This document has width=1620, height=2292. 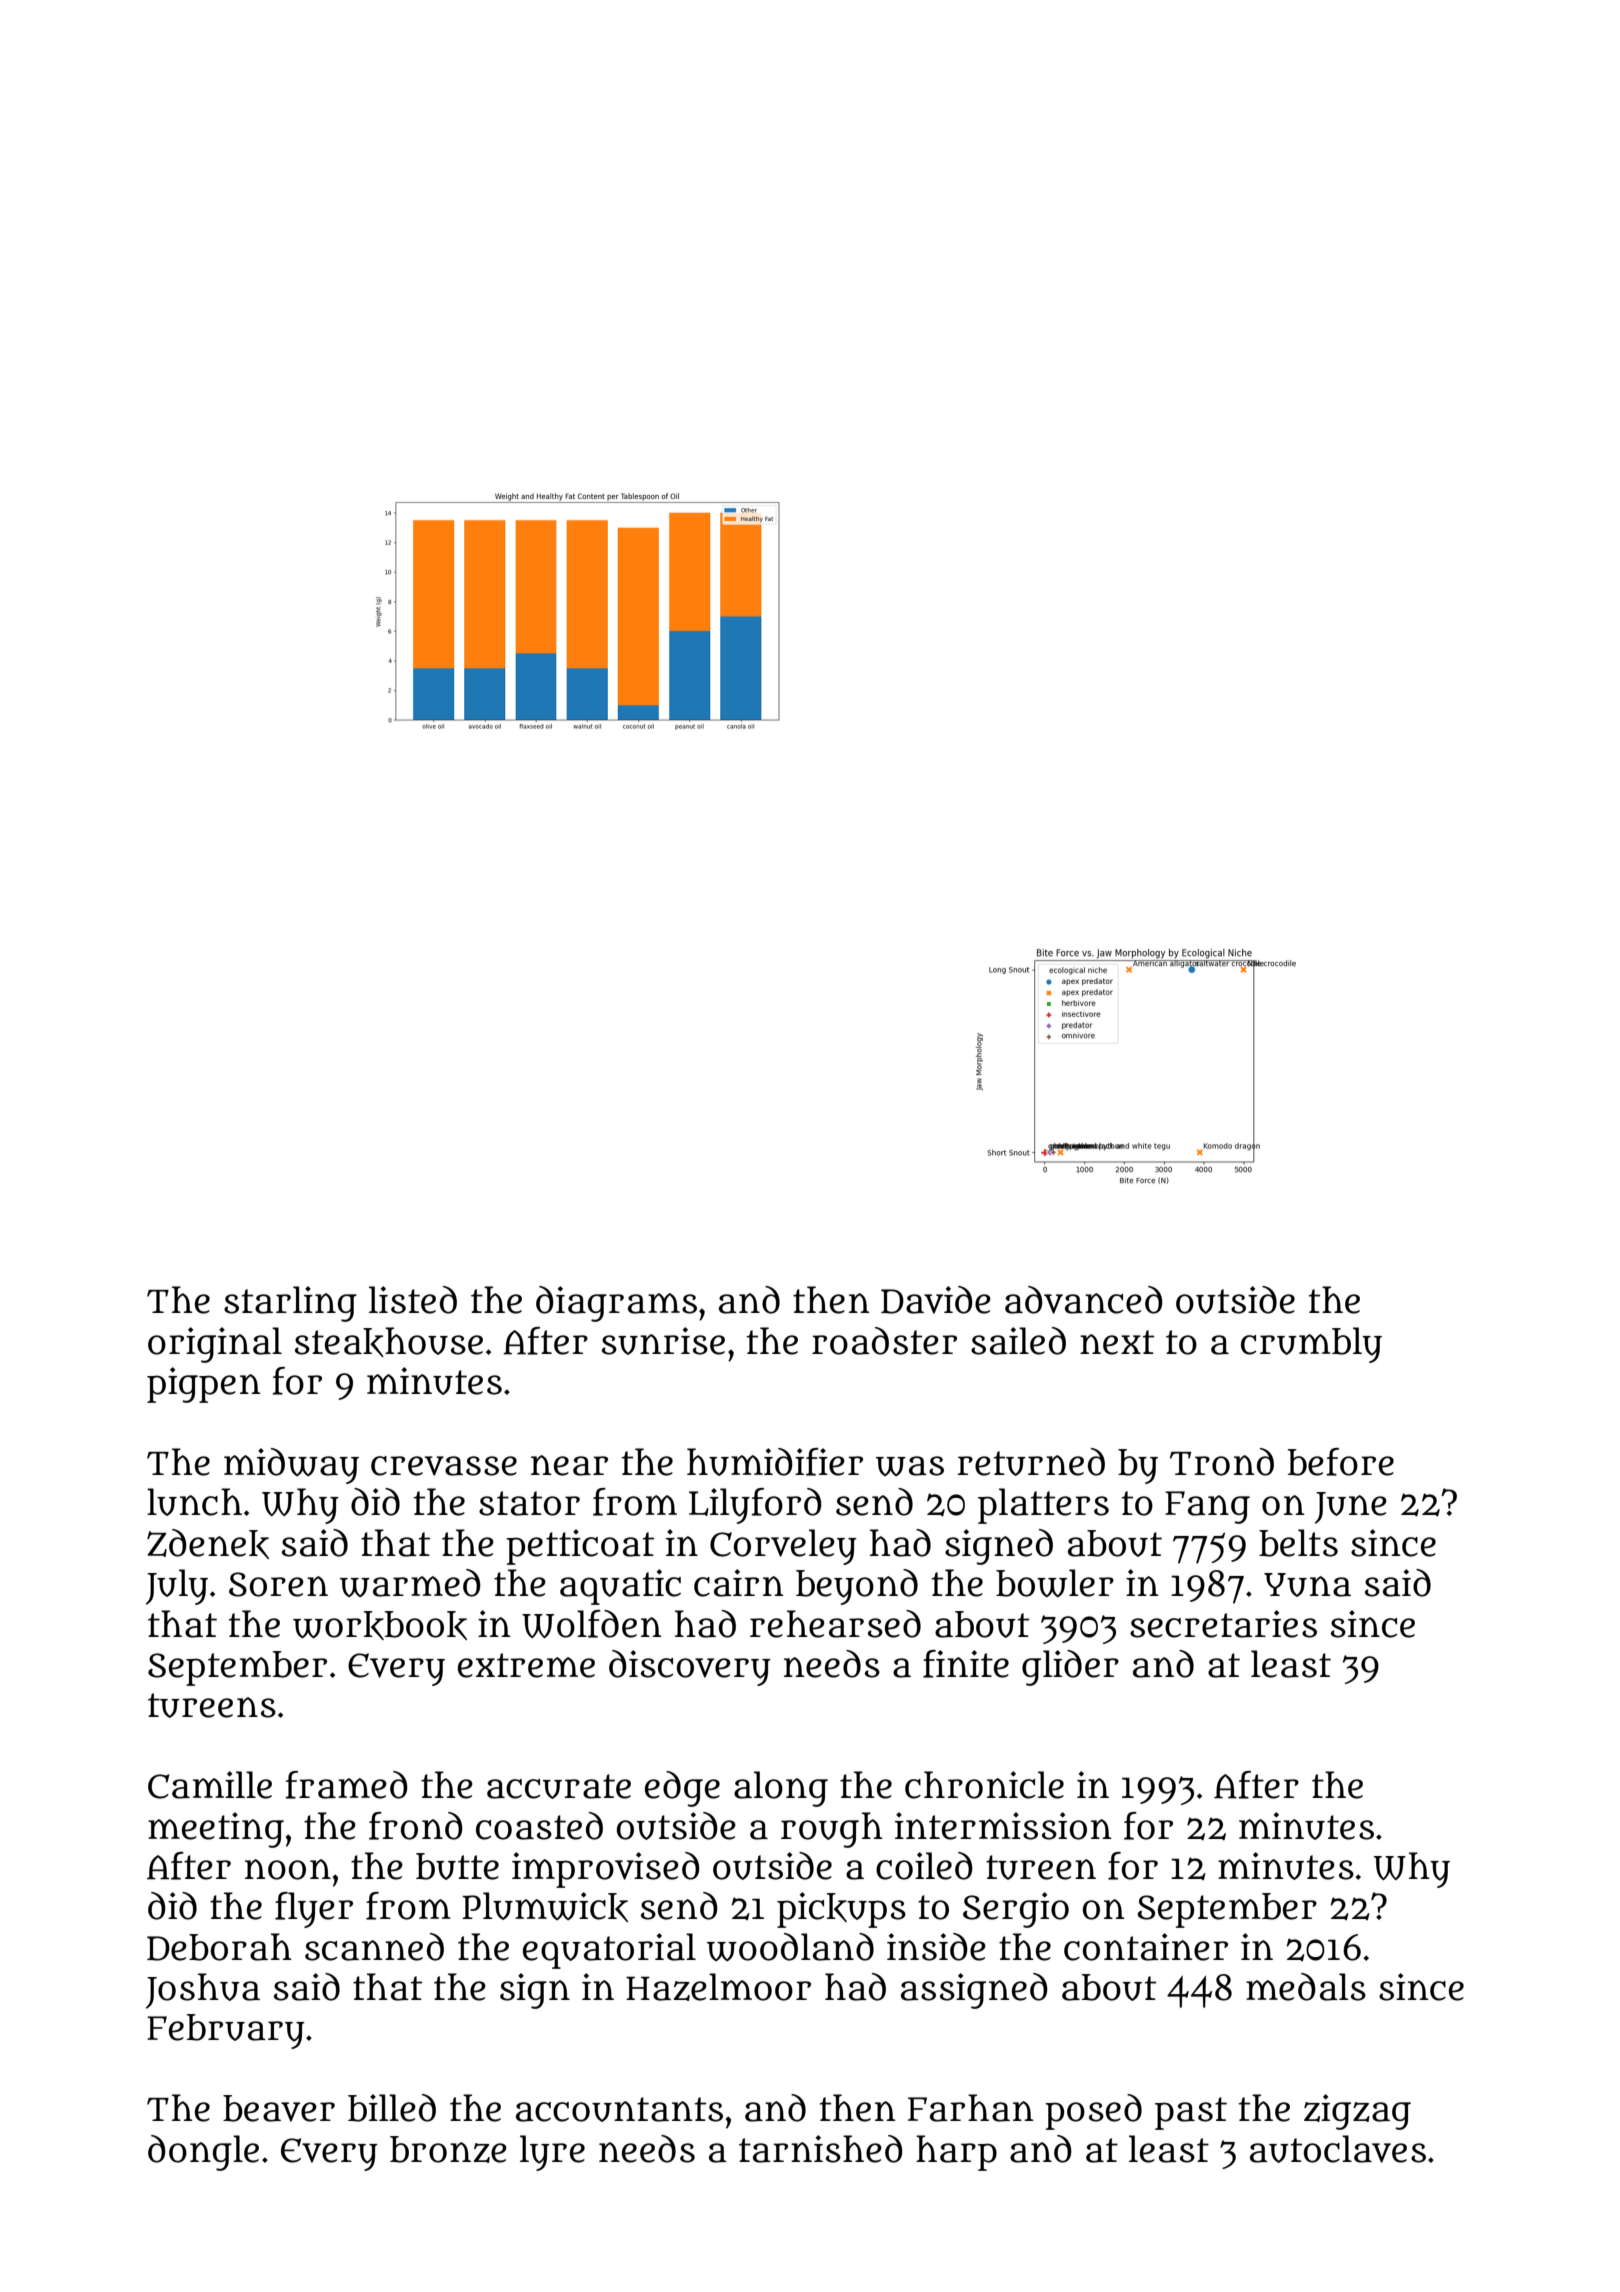 What do you see at coordinates (278, 1584) in the document?
I see `Soren` at bounding box center [278, 1584].
